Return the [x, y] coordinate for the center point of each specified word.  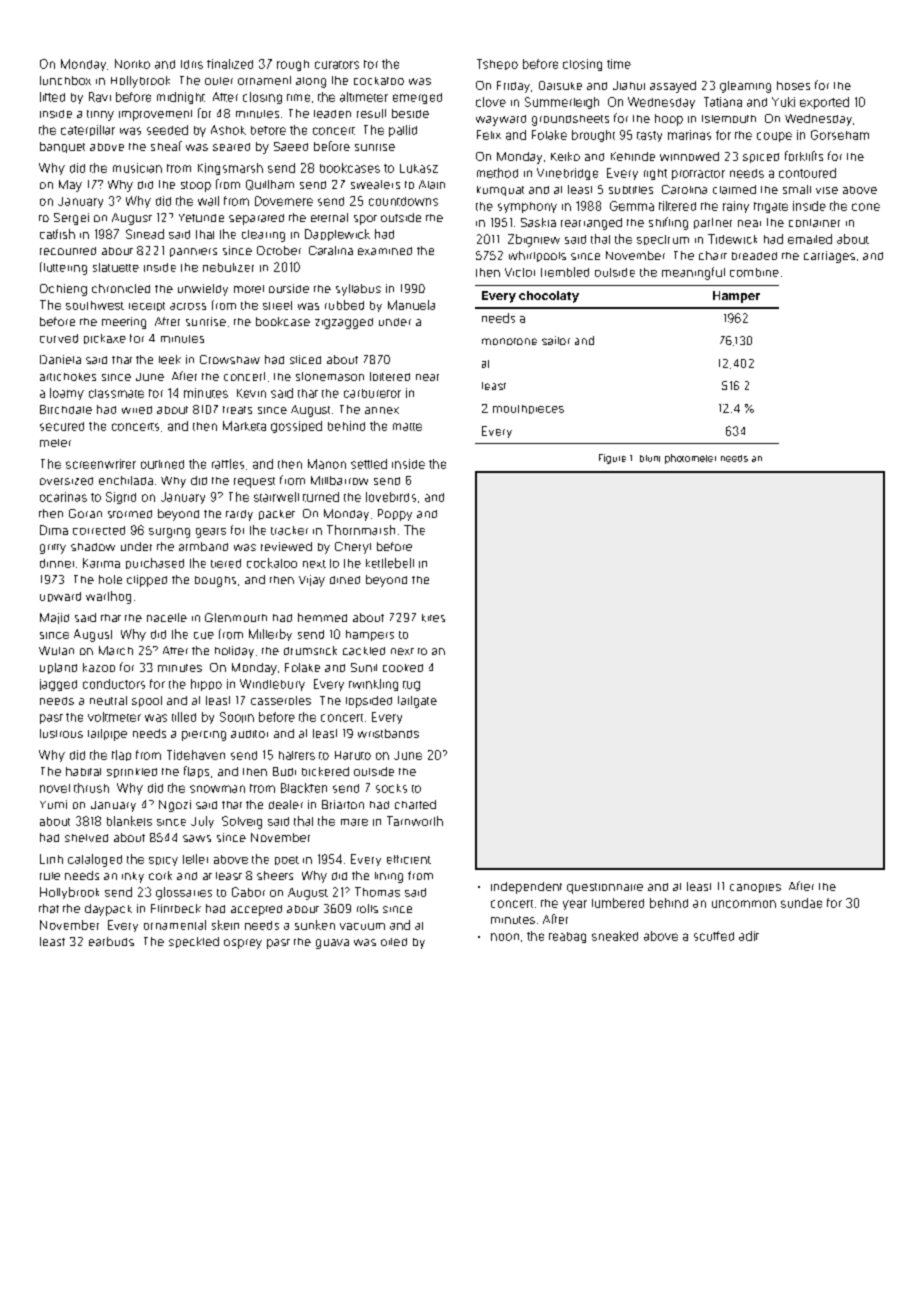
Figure [612, 459]
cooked [403, 668]
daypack [108, 910]
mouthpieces [528, 409]
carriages [829, 257]
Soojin [237, 717]
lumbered [618, 903]
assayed [673, 87]
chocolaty [549, 297]
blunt [650, 458]
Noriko [132, 64]
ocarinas [63, 497]
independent [526, 888]
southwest [95, 305]
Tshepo [497, 64]
